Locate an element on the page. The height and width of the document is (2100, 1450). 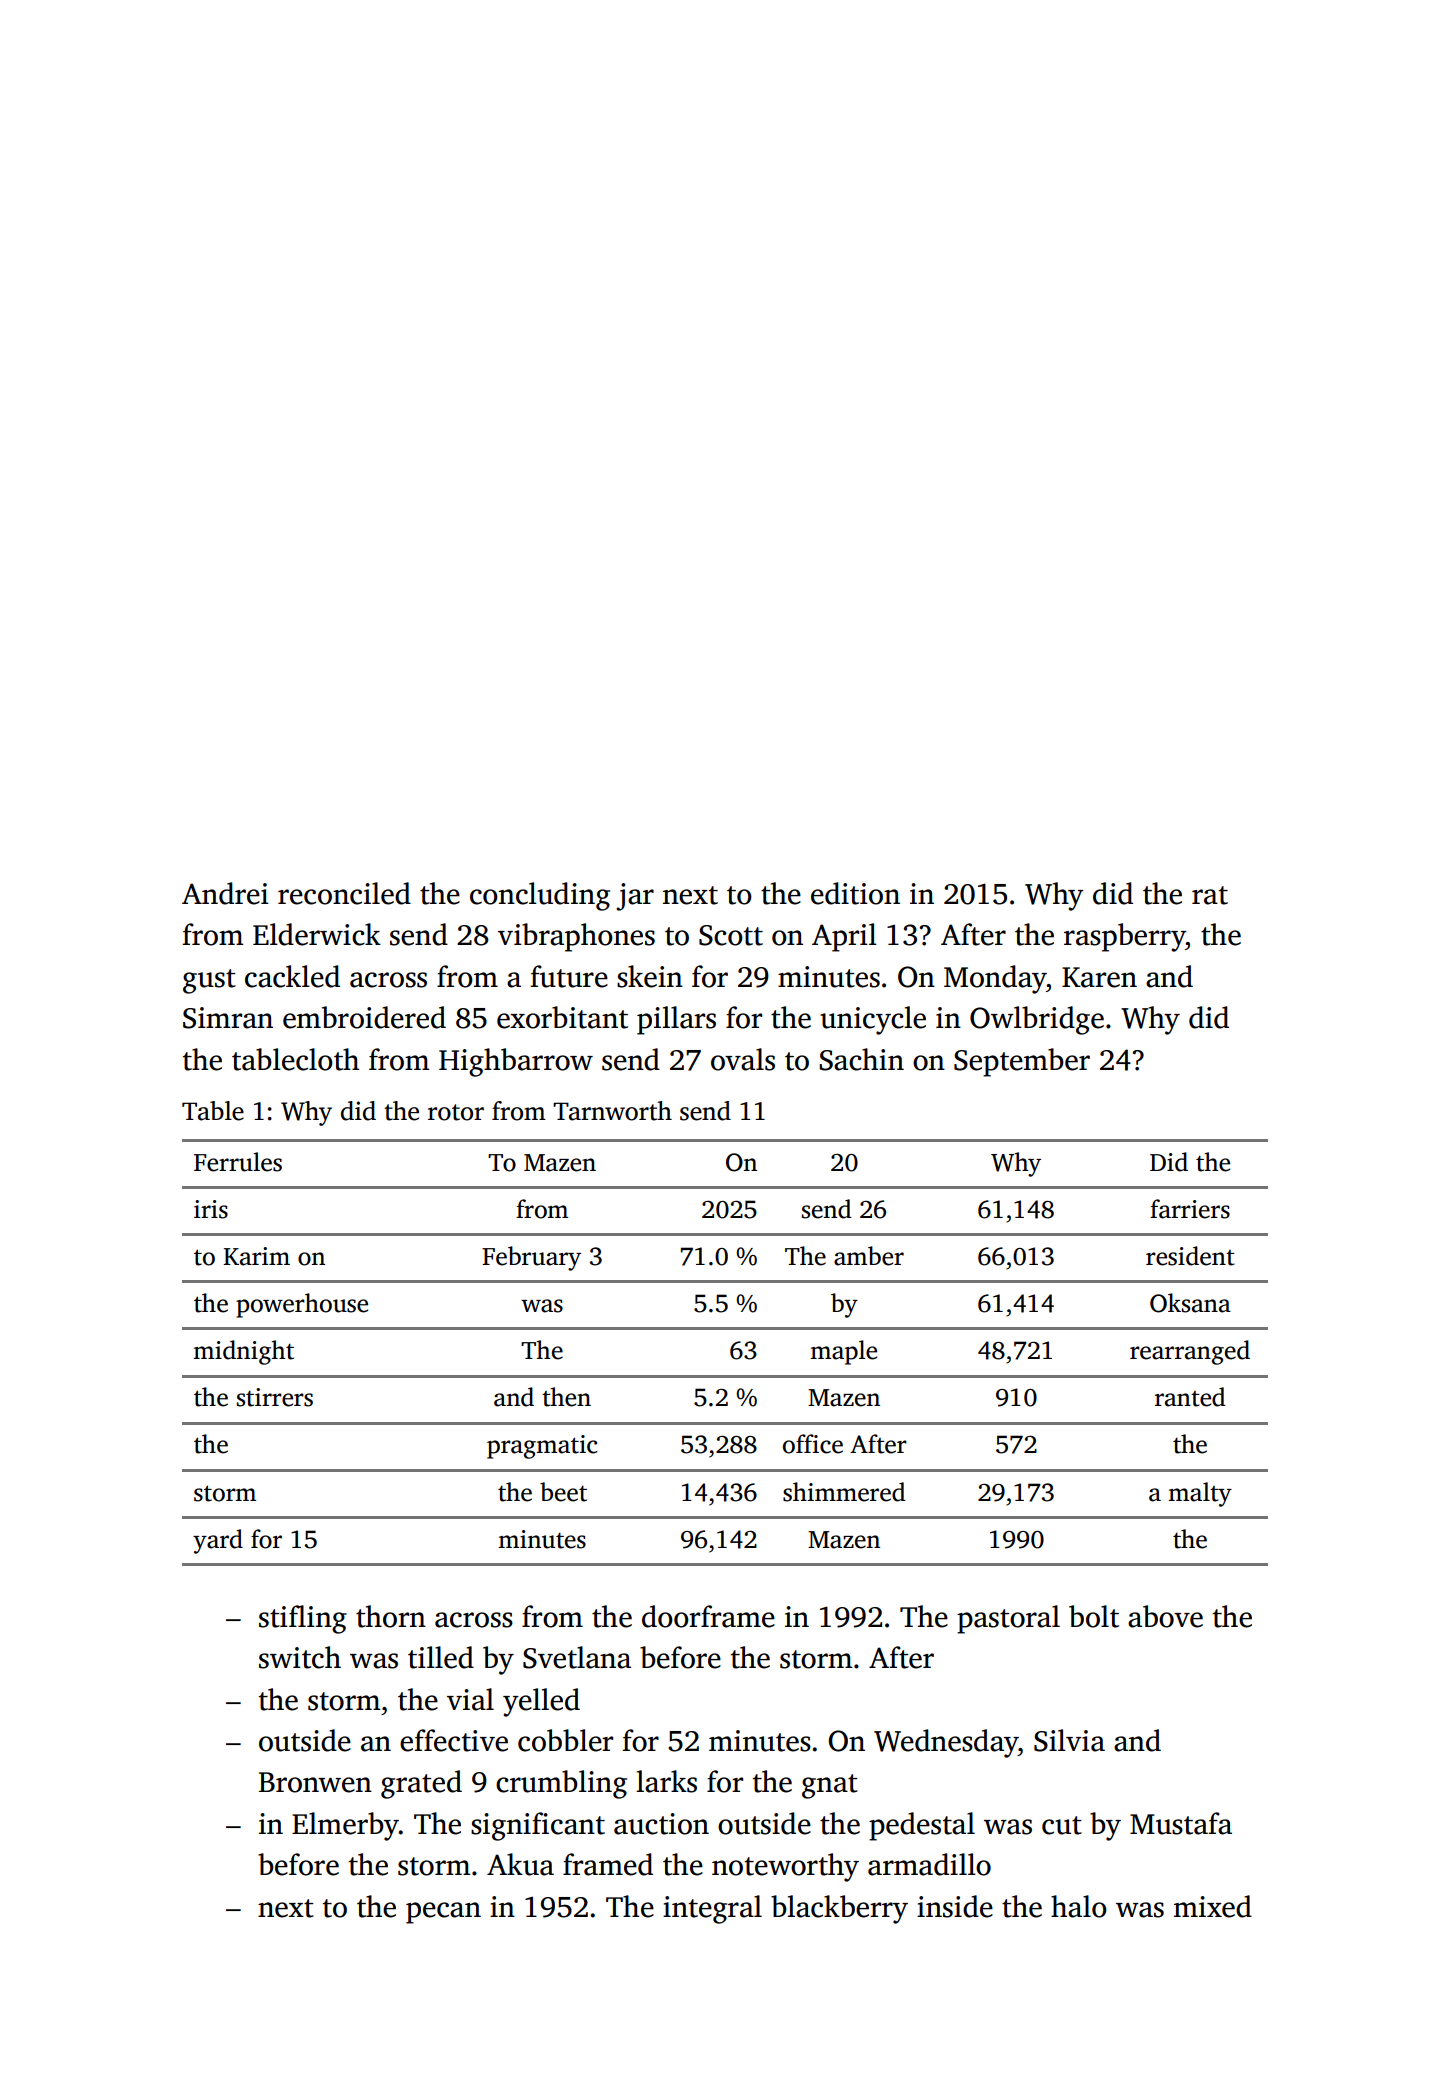
raspberry is located at coordinates (1125, 937).
